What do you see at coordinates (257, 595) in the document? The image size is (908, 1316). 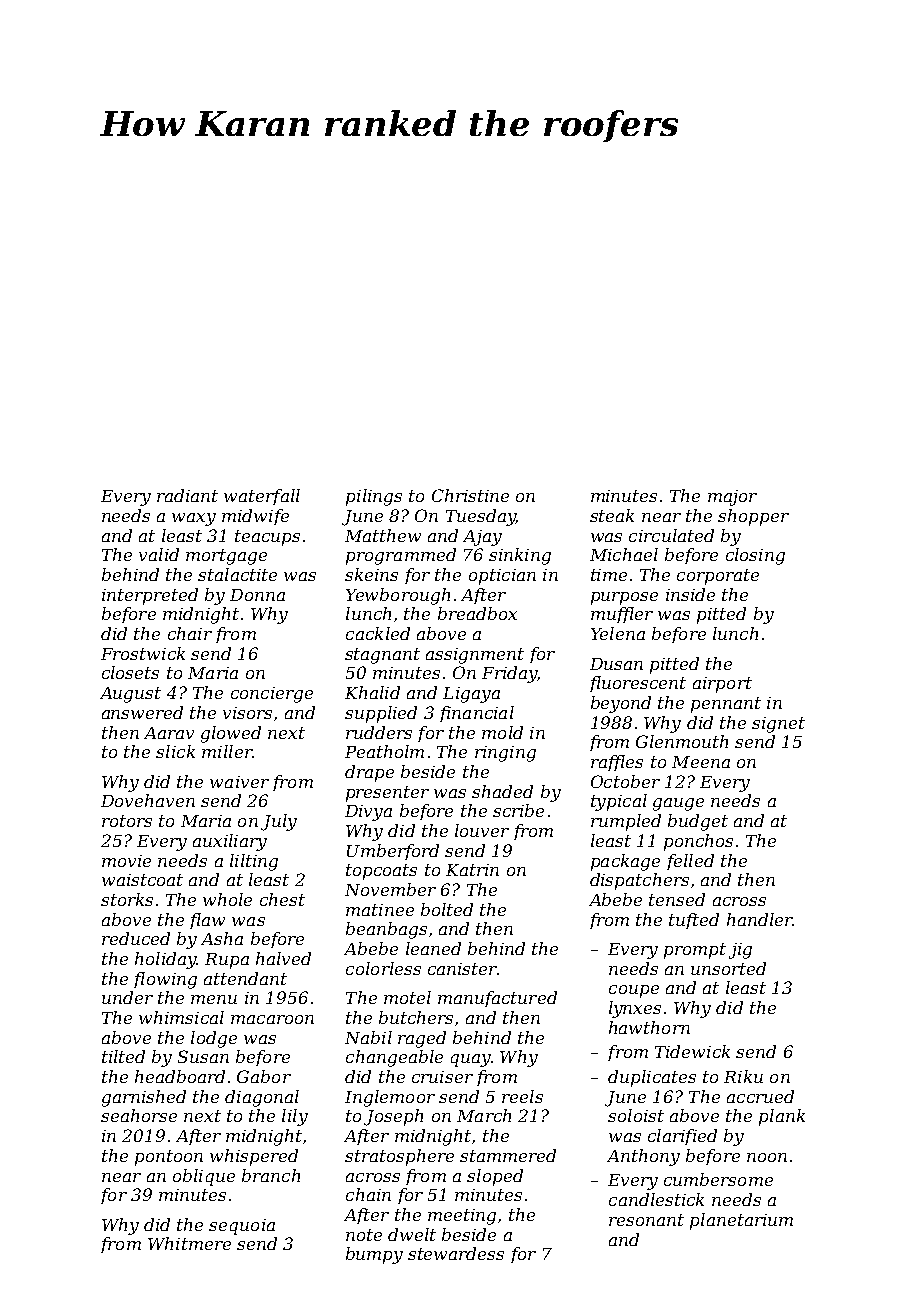 I see `Donna` at bounding box center [257, 595].
